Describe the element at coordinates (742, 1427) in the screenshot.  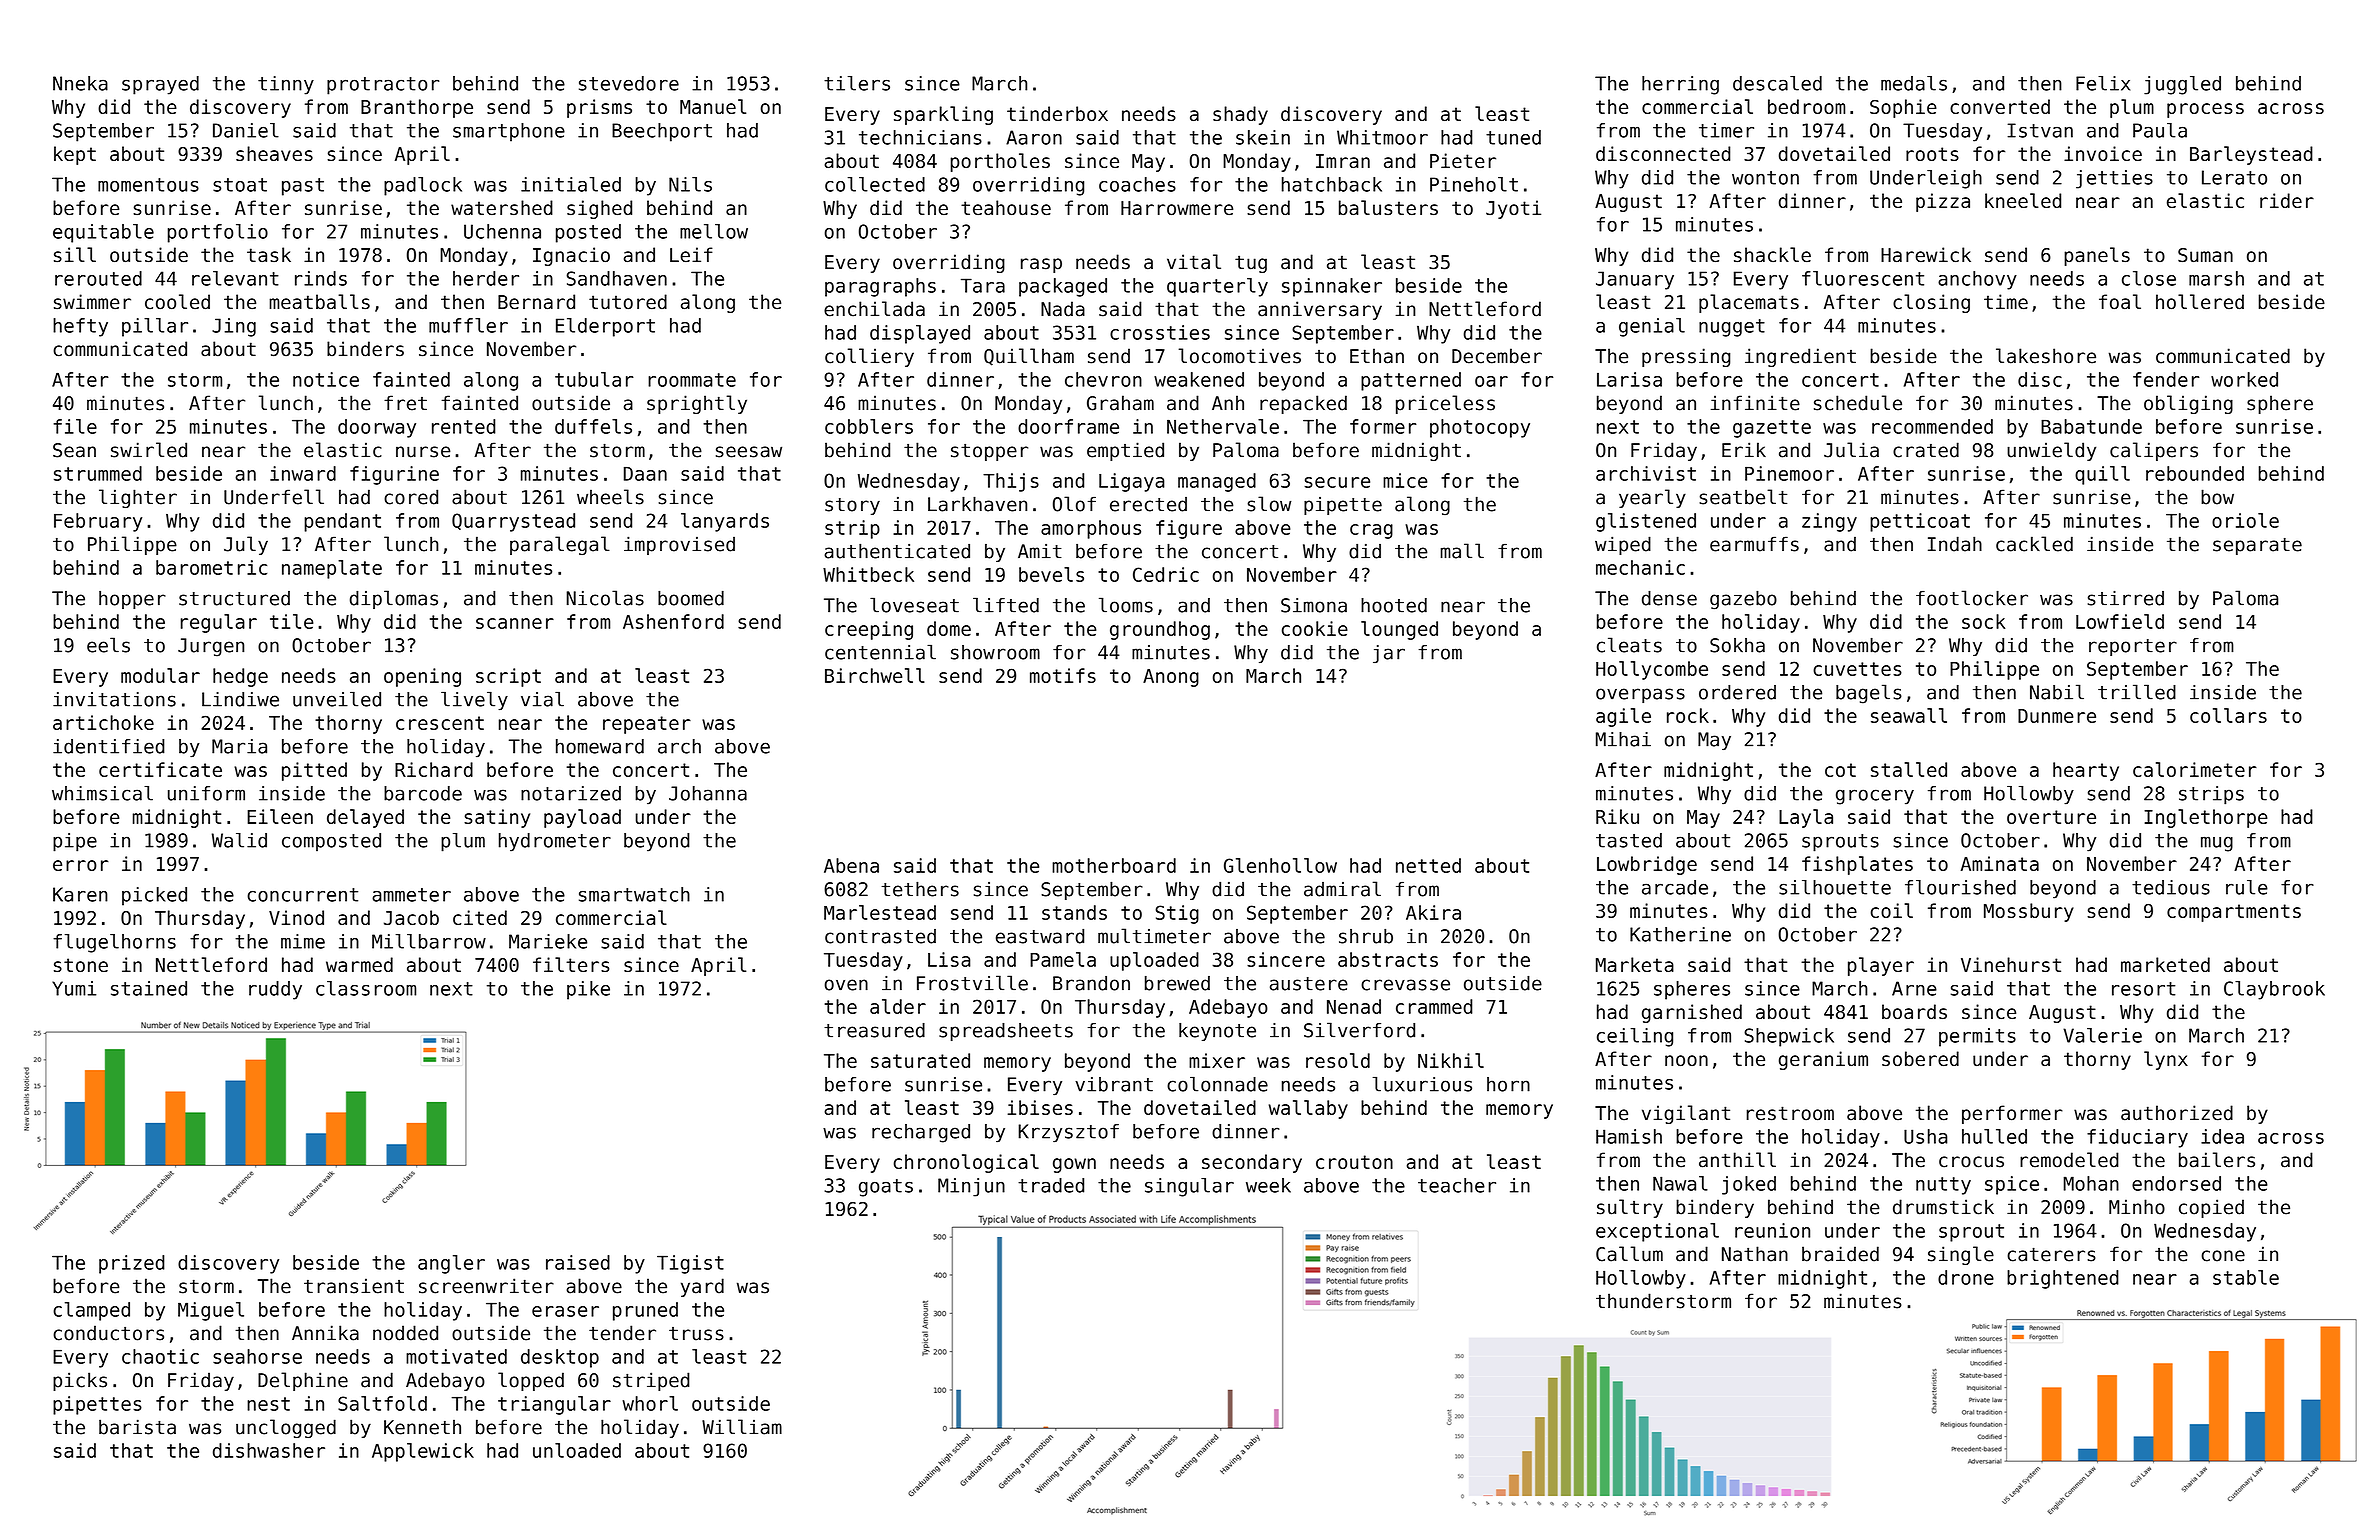
I see `William` at that location.
